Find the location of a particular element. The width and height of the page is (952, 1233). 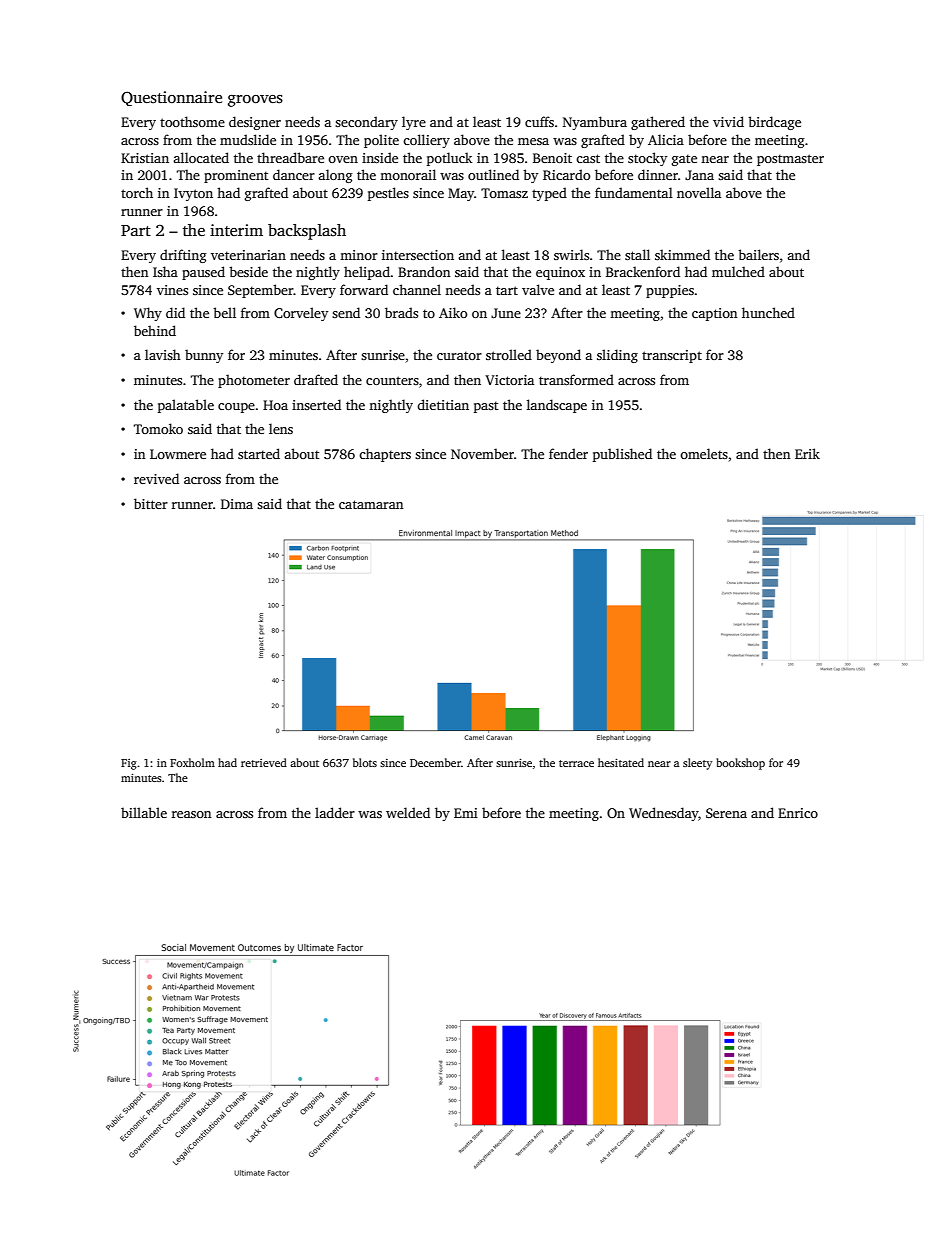

drifting is located at coordinates (183, 256).
